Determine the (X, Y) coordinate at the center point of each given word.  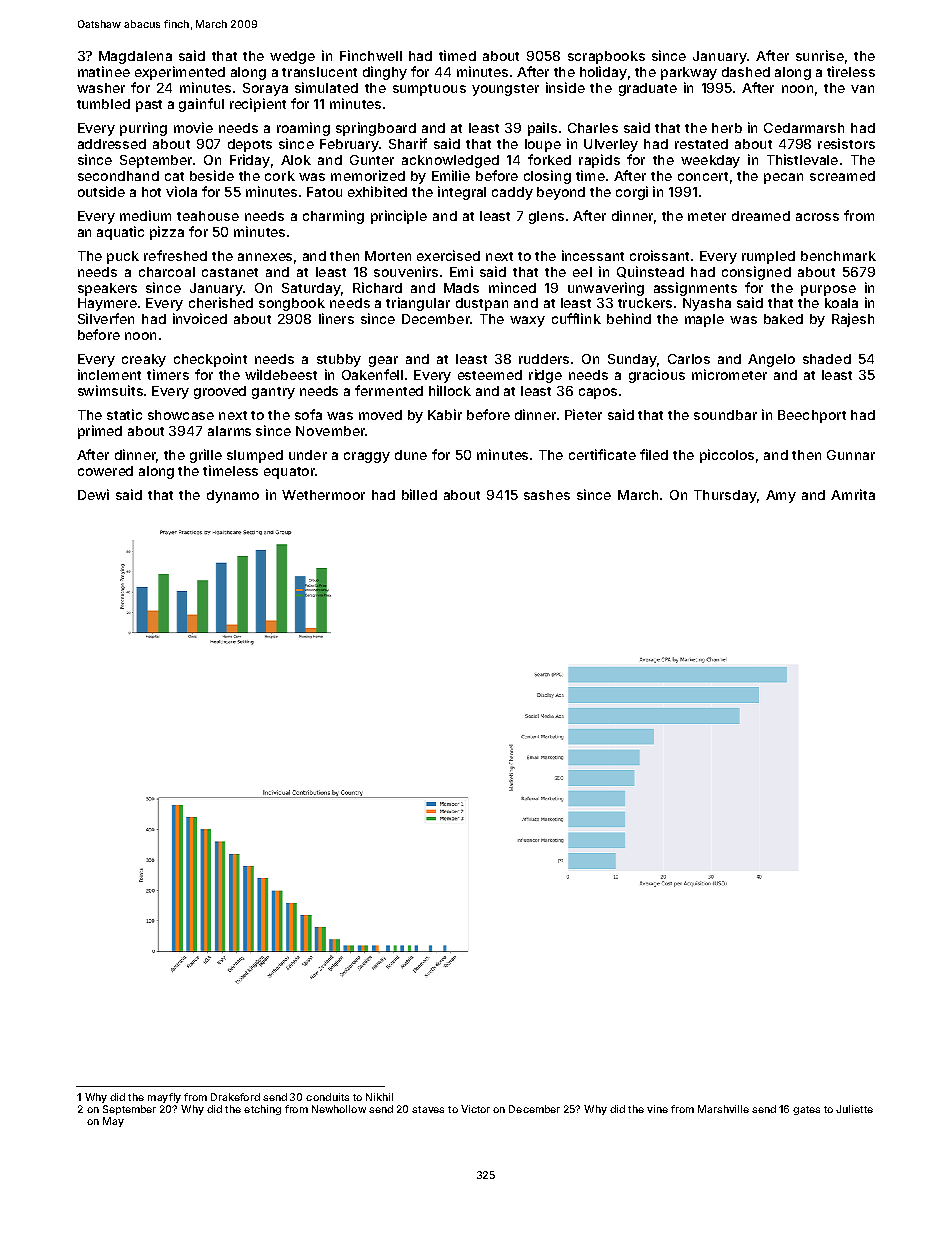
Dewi (93, 494)
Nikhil (379, 1097)
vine (657, 1109)
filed (654, 454)
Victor (475, 1109)
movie (193, 127)
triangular (418, 304)
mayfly (164, 1098)
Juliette (854, 1109)
